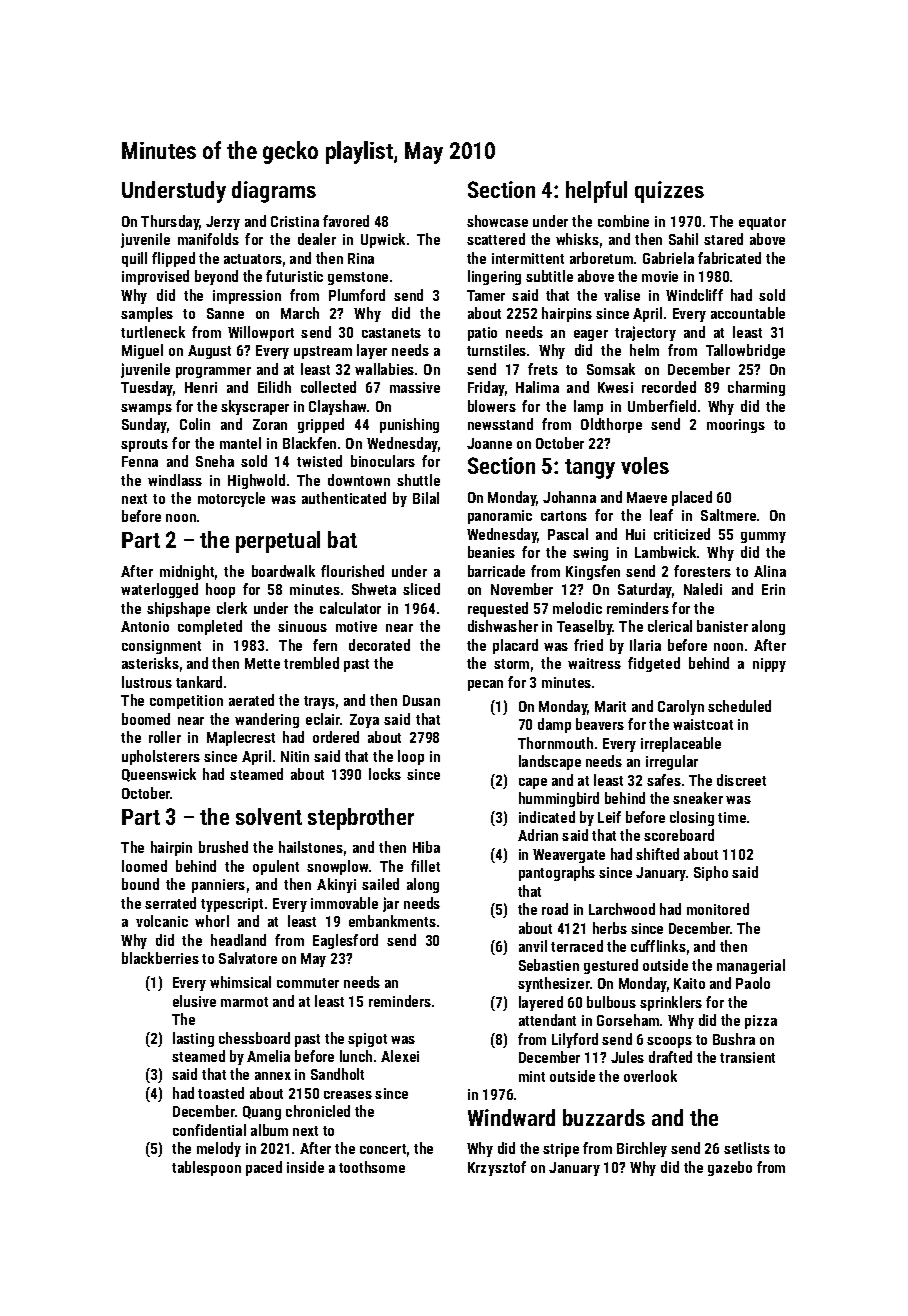 The height and width of the document is (1316, 908). I want to click on tablespoon, so click(206, 1168).
